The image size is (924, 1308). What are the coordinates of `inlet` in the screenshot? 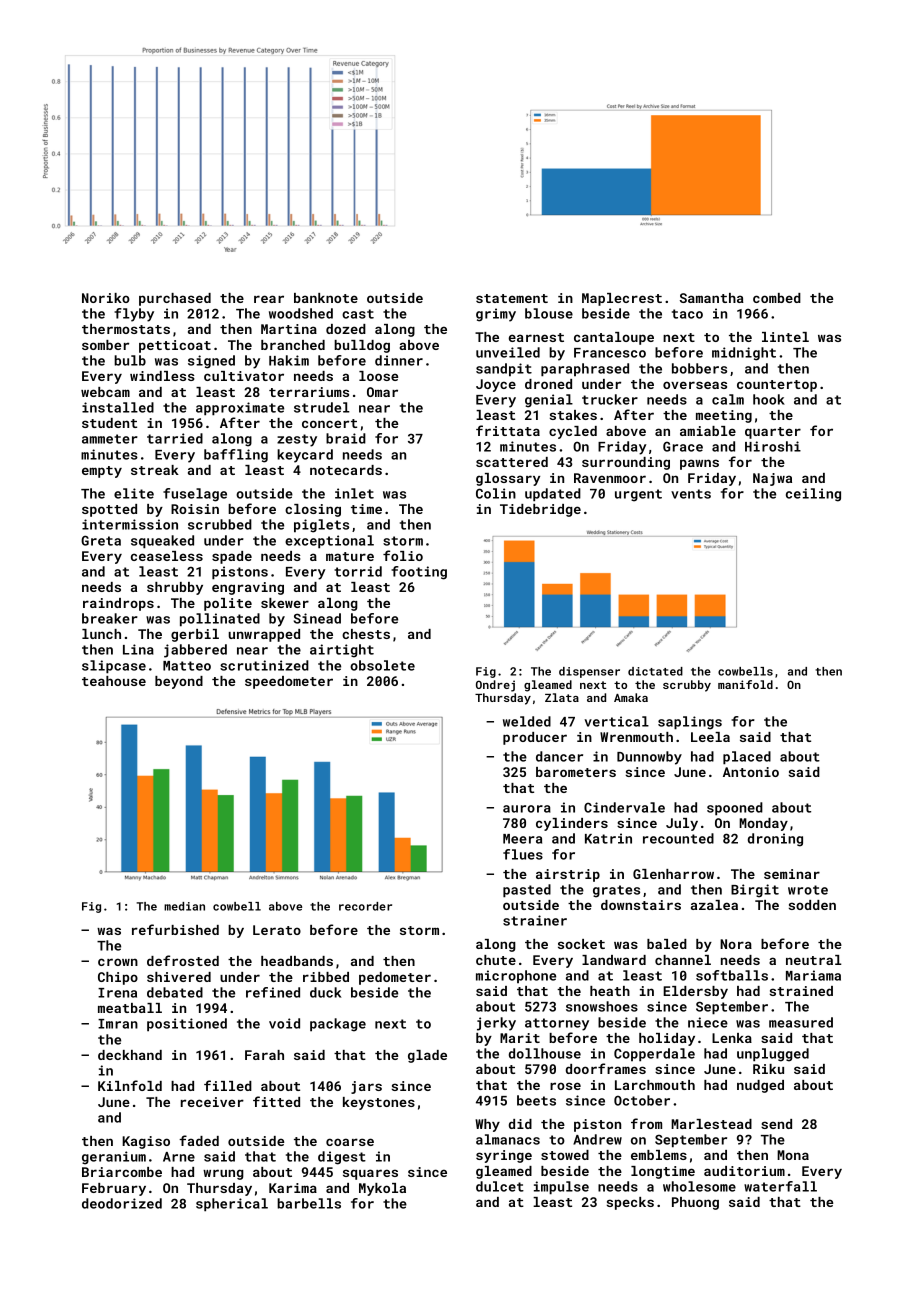 It's located at (354, 493).
